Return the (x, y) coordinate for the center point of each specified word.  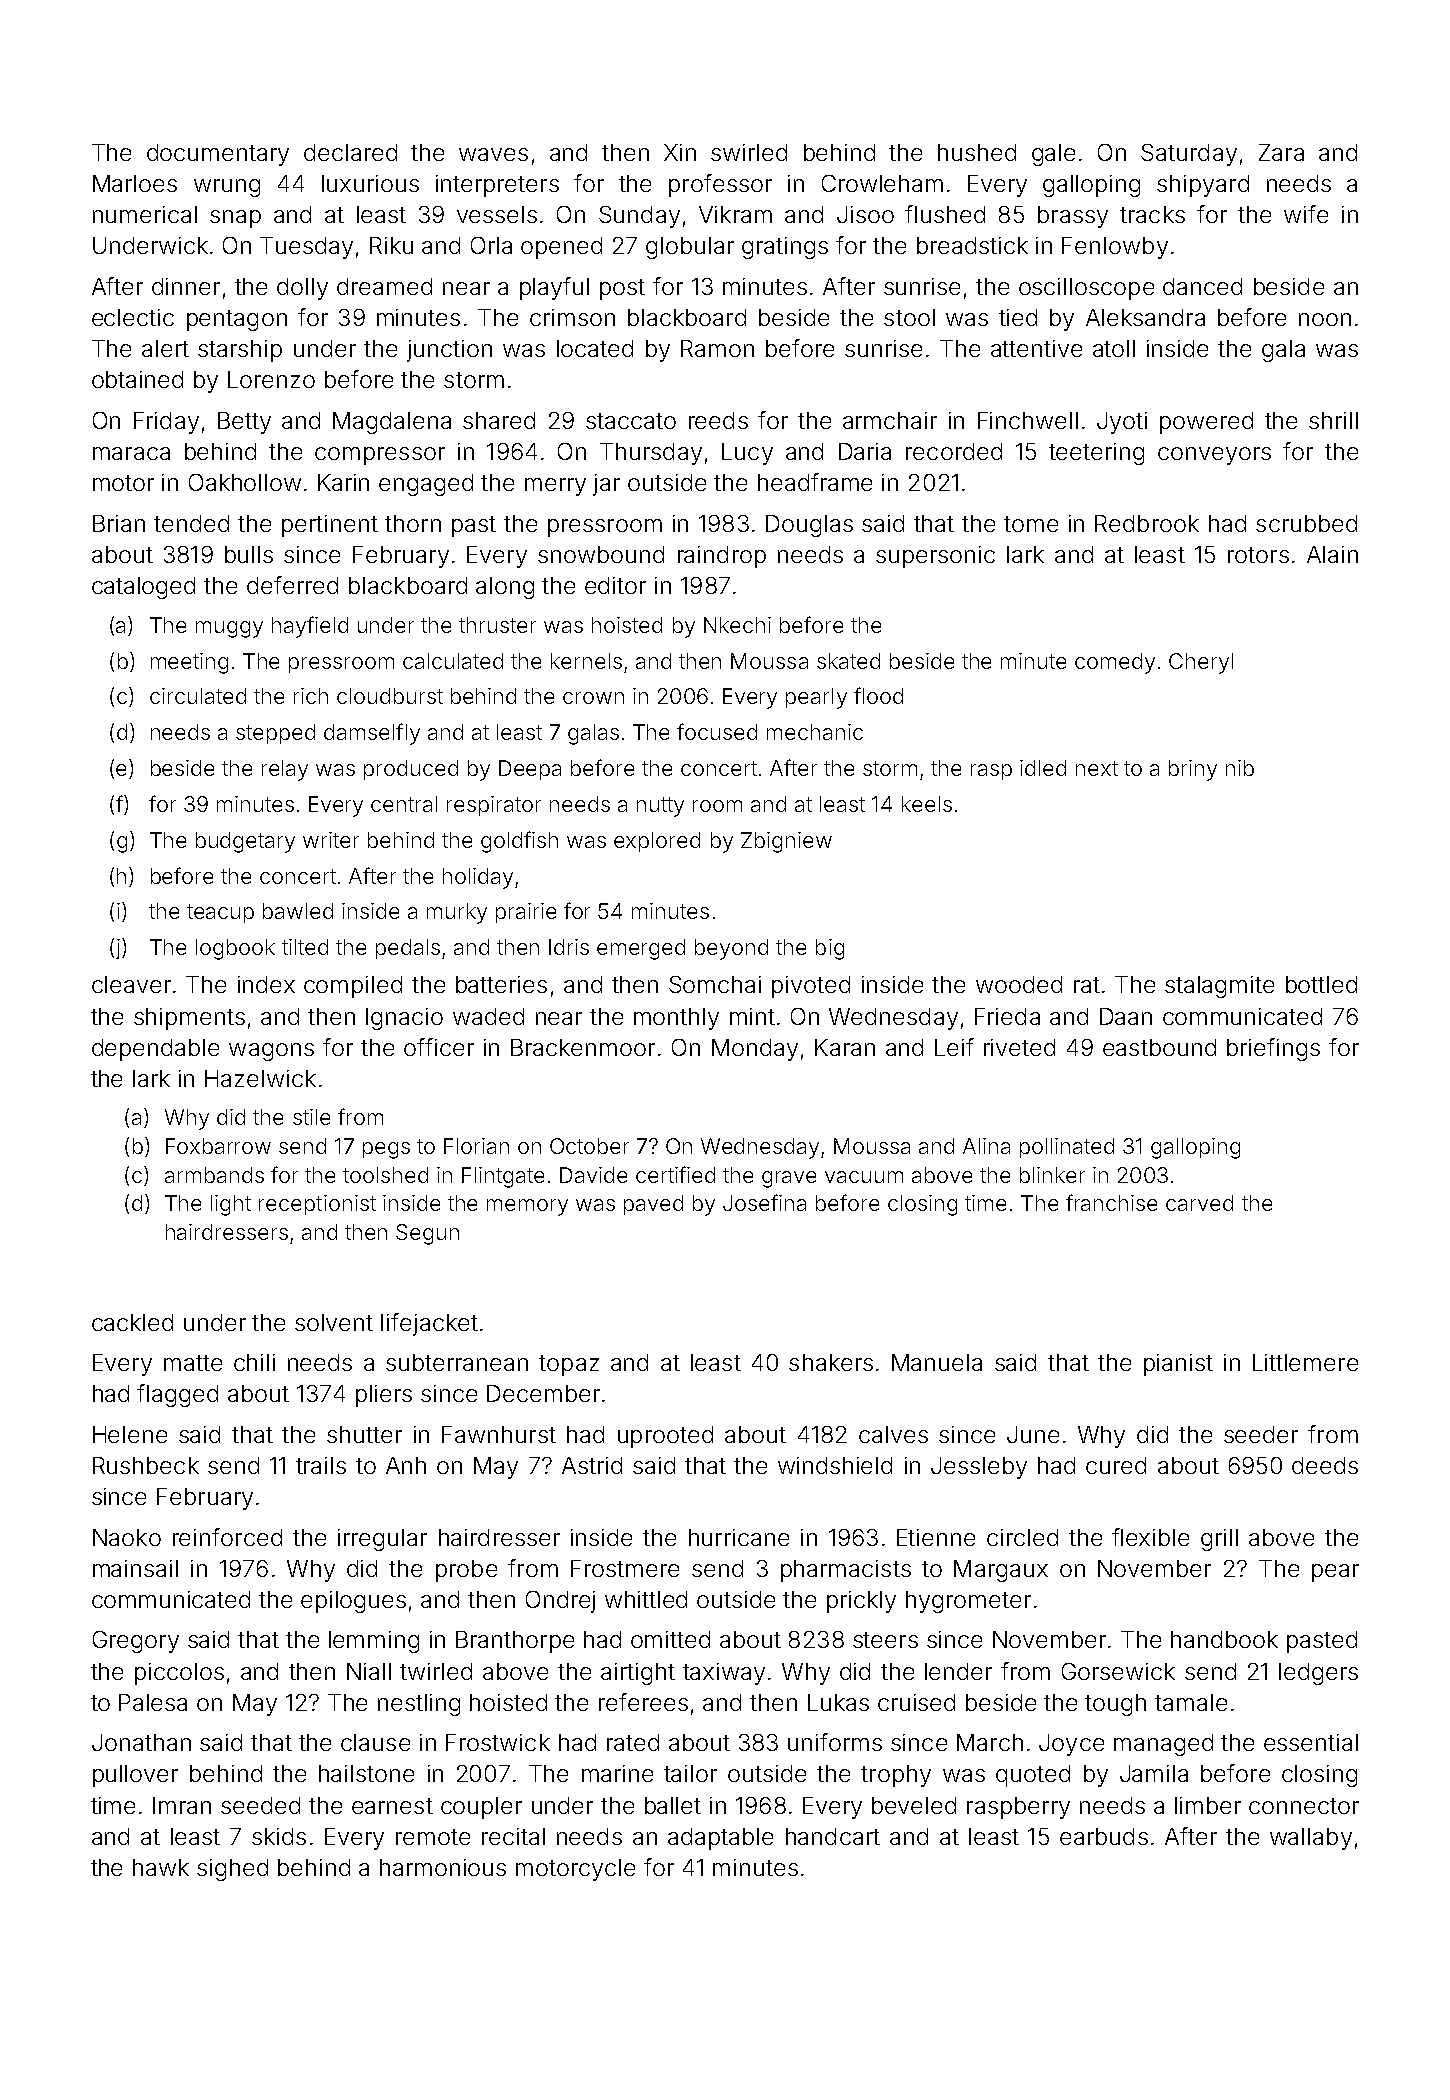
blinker (1052, 1175)
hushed (977, 152)
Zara (1281, 152)
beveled (914, 1805)
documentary (218, 155)
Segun (427, 1234)
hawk (161, 1867)
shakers (831, 1362)
